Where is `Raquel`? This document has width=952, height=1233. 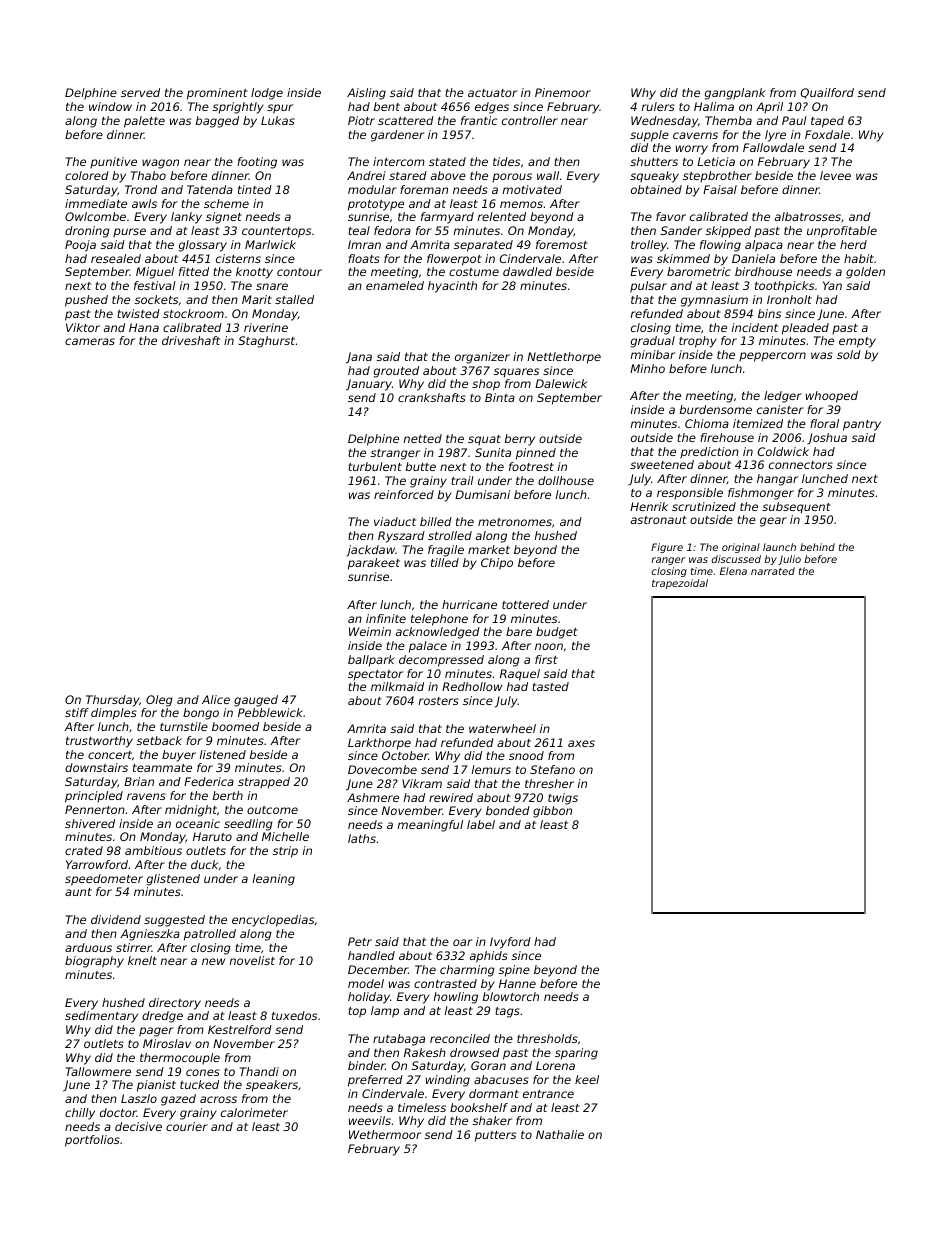 Raquel is located at coordinates (520, 675).
